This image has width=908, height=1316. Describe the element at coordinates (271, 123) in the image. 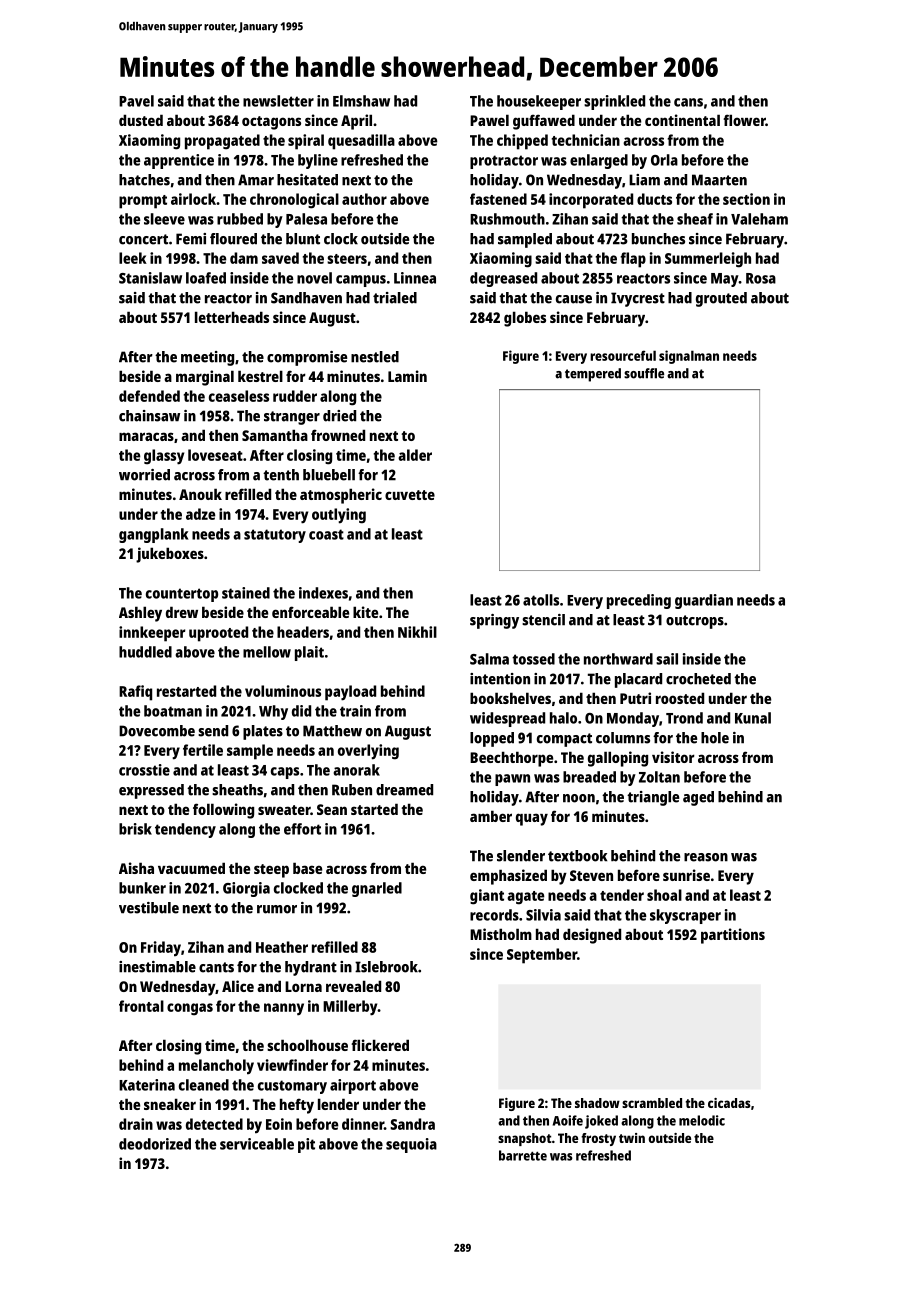

I see `octagons` at that location.
